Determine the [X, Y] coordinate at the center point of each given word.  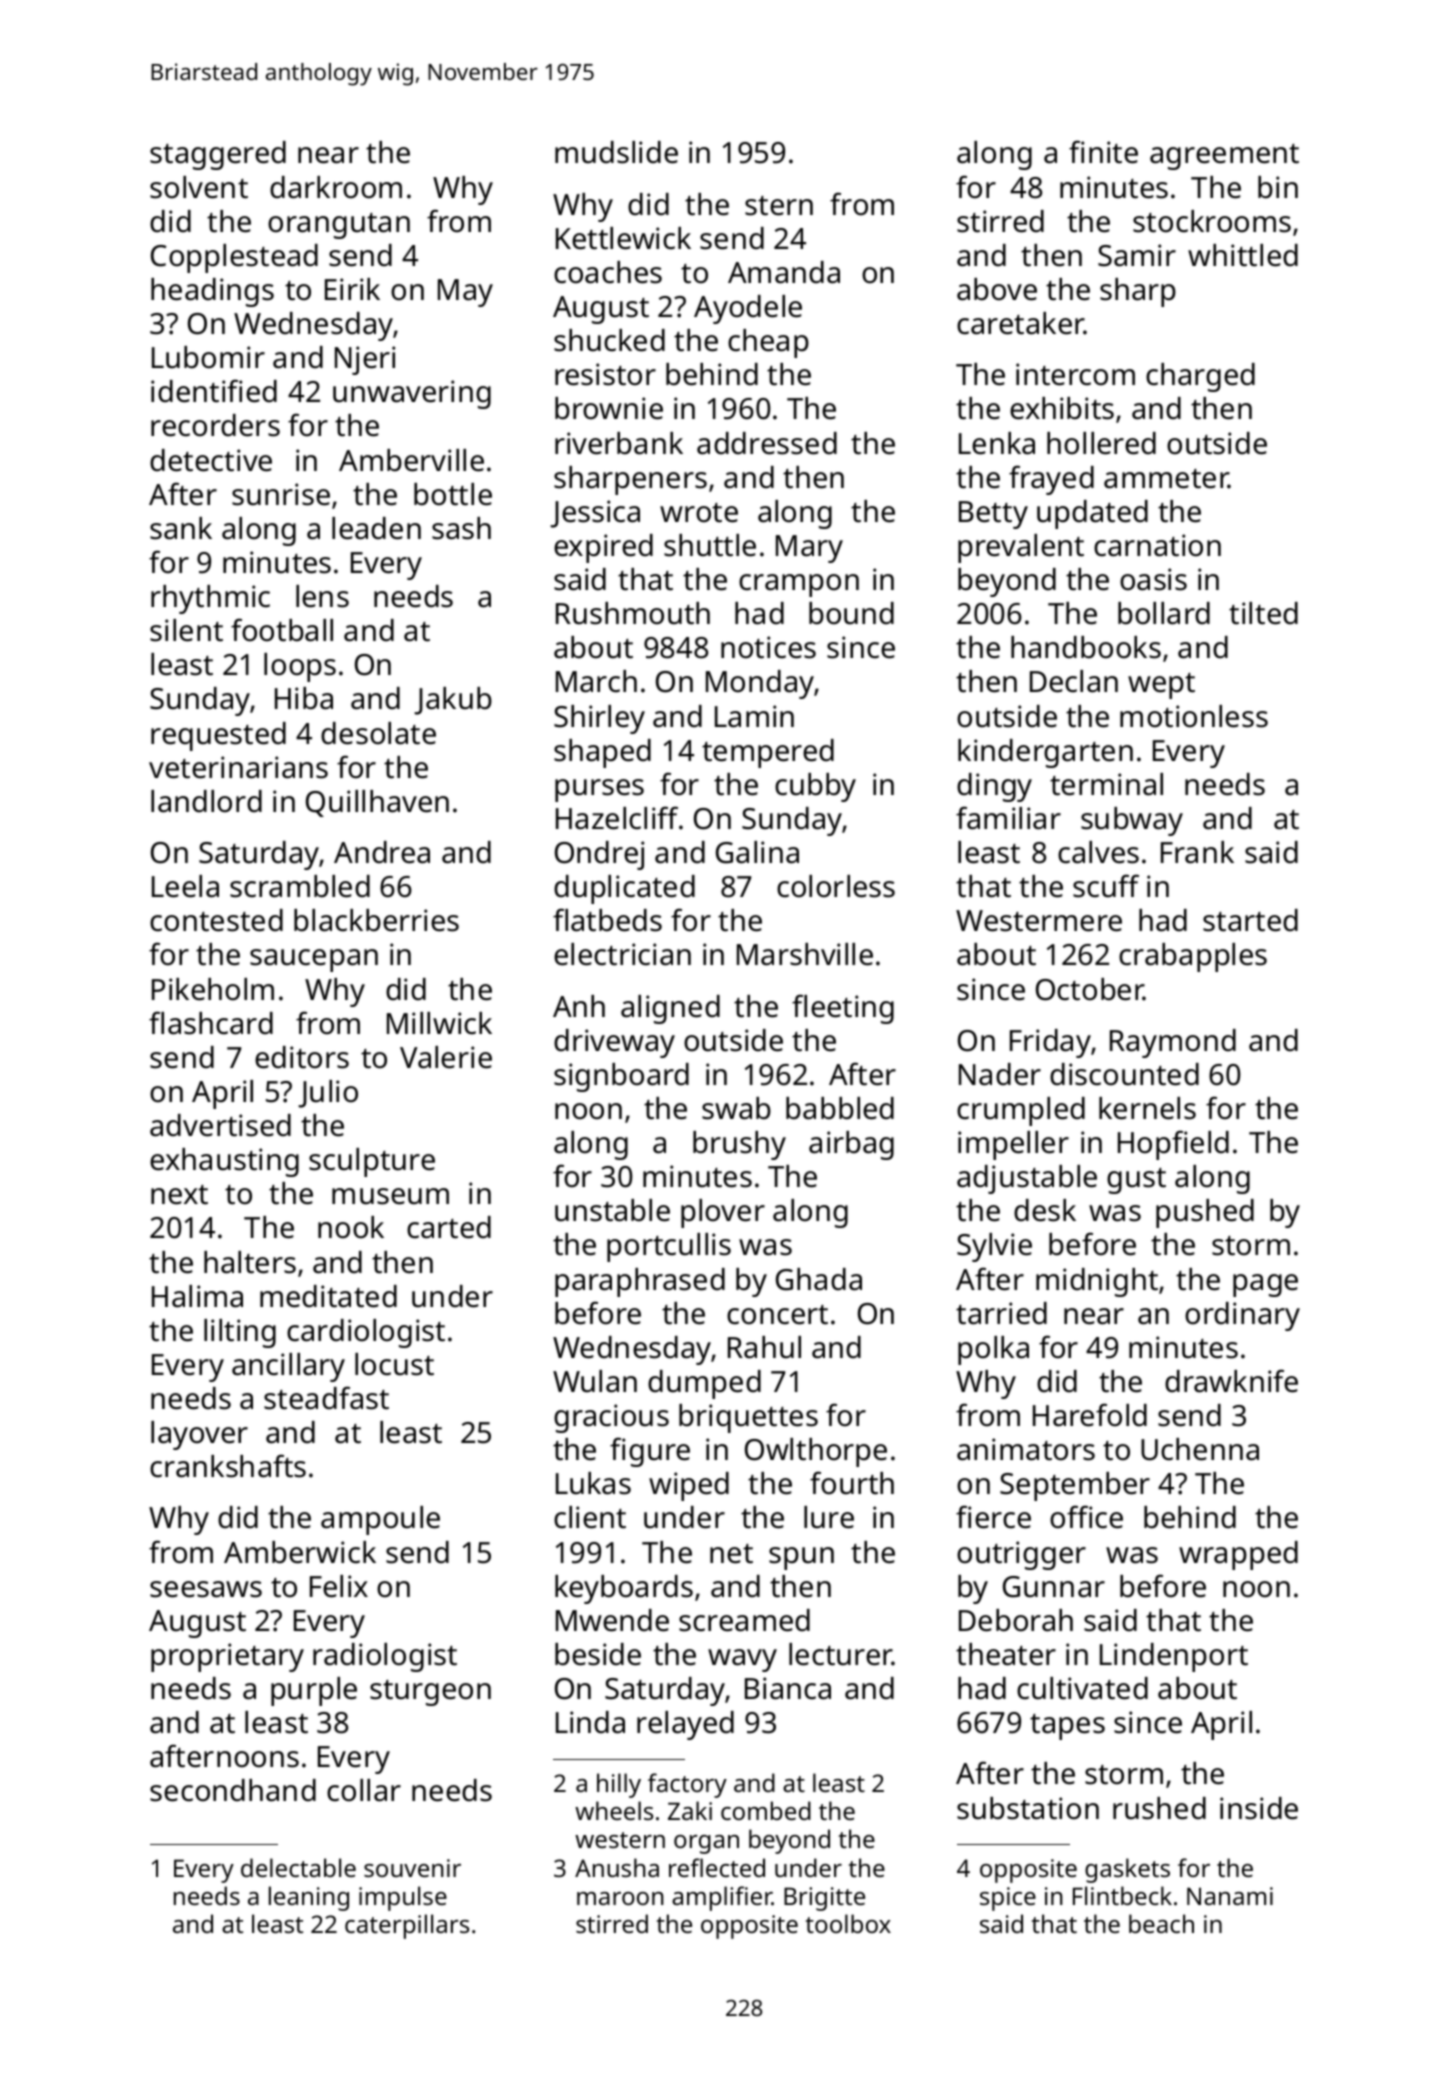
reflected [717, 1867]
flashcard [211, 1023]
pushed [1205, 1213]
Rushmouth [633, 613]
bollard [1164, 613]
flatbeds [607, 920]
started [1250, 920]
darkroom [336, 187]
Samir [1137, 255]
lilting [240, 1333]
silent [186, 630]
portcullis [669, 1247]
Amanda [784, 272]
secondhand [233, 1790]
